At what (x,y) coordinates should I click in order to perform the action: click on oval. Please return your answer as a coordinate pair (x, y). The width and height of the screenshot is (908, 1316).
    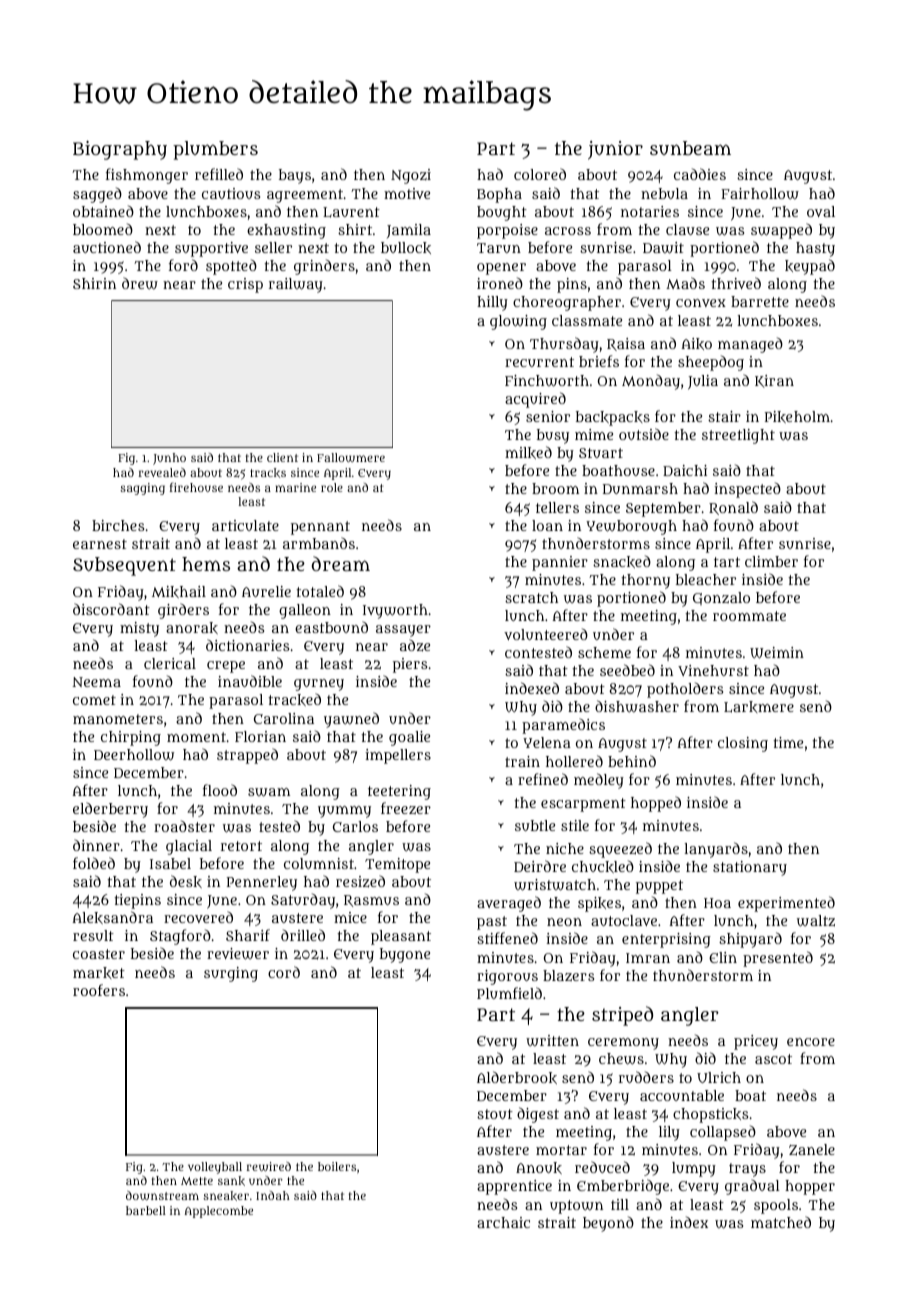
    Looking at the image, I should click on (821, 211).
